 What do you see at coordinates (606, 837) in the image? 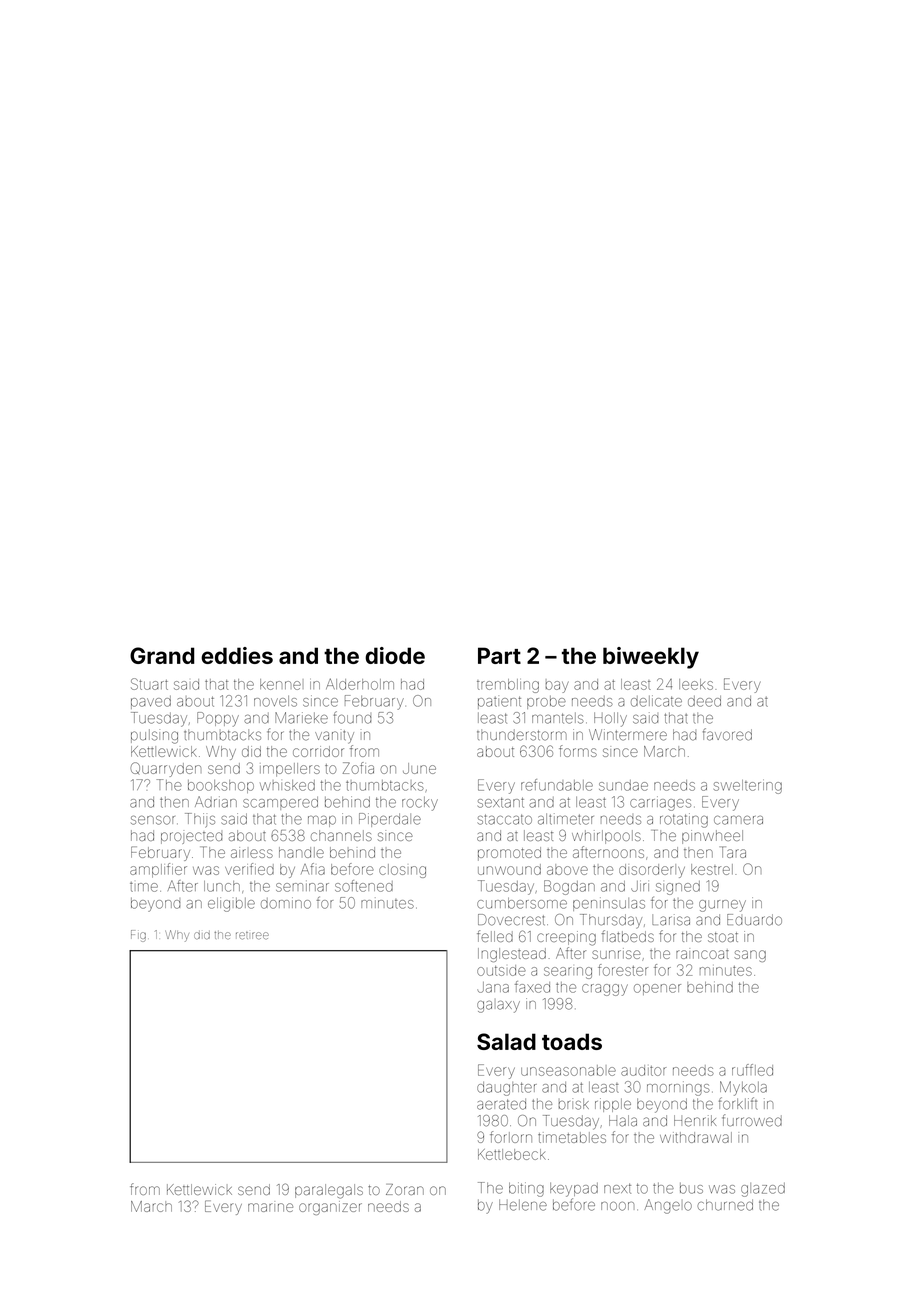
I see `whirlpools` at bounding box center [606, 837].
